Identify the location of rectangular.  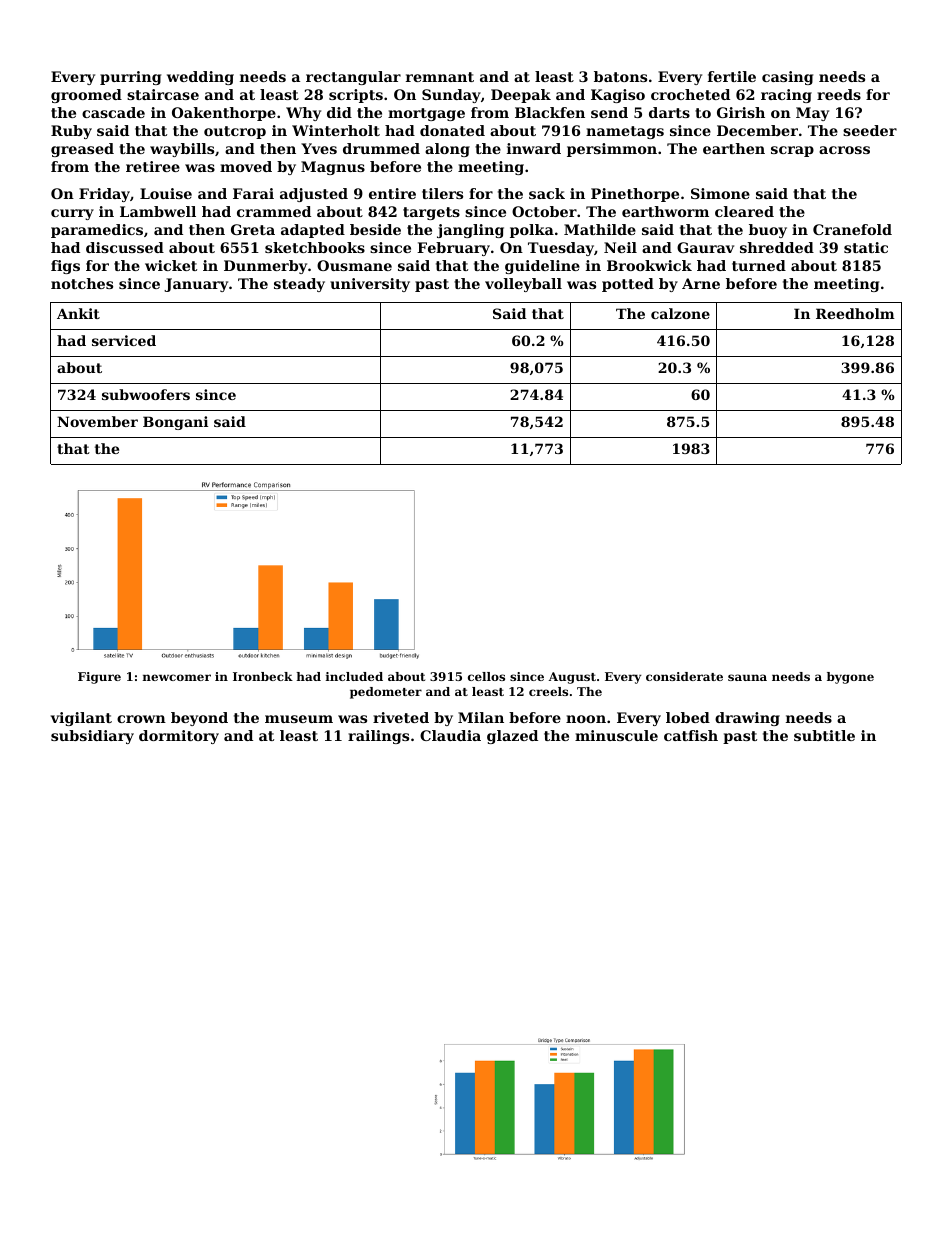
(353, 78).
